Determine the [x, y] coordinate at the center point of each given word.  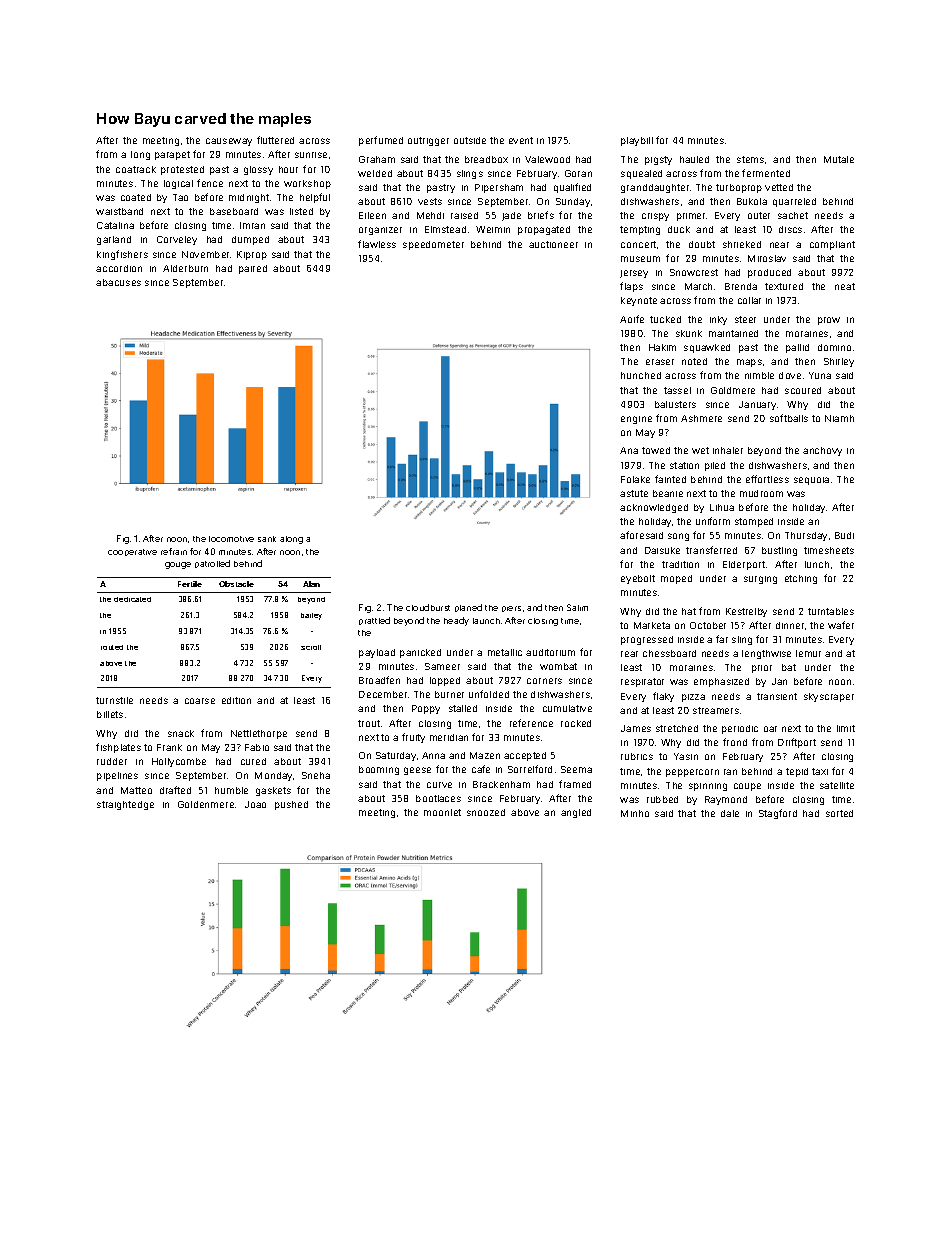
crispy [655, 217]
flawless [377, 244]
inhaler [728, 450]
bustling [779, 551]
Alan [311, 584]
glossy [258, 170]
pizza [693, 698]
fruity [413, 738]
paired [253, 269]
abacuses [118, 282]
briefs [541, 215]
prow [829, 321]
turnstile [114, 700]
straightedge [125, 805]
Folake [635, 479]
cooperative [132, 552]
